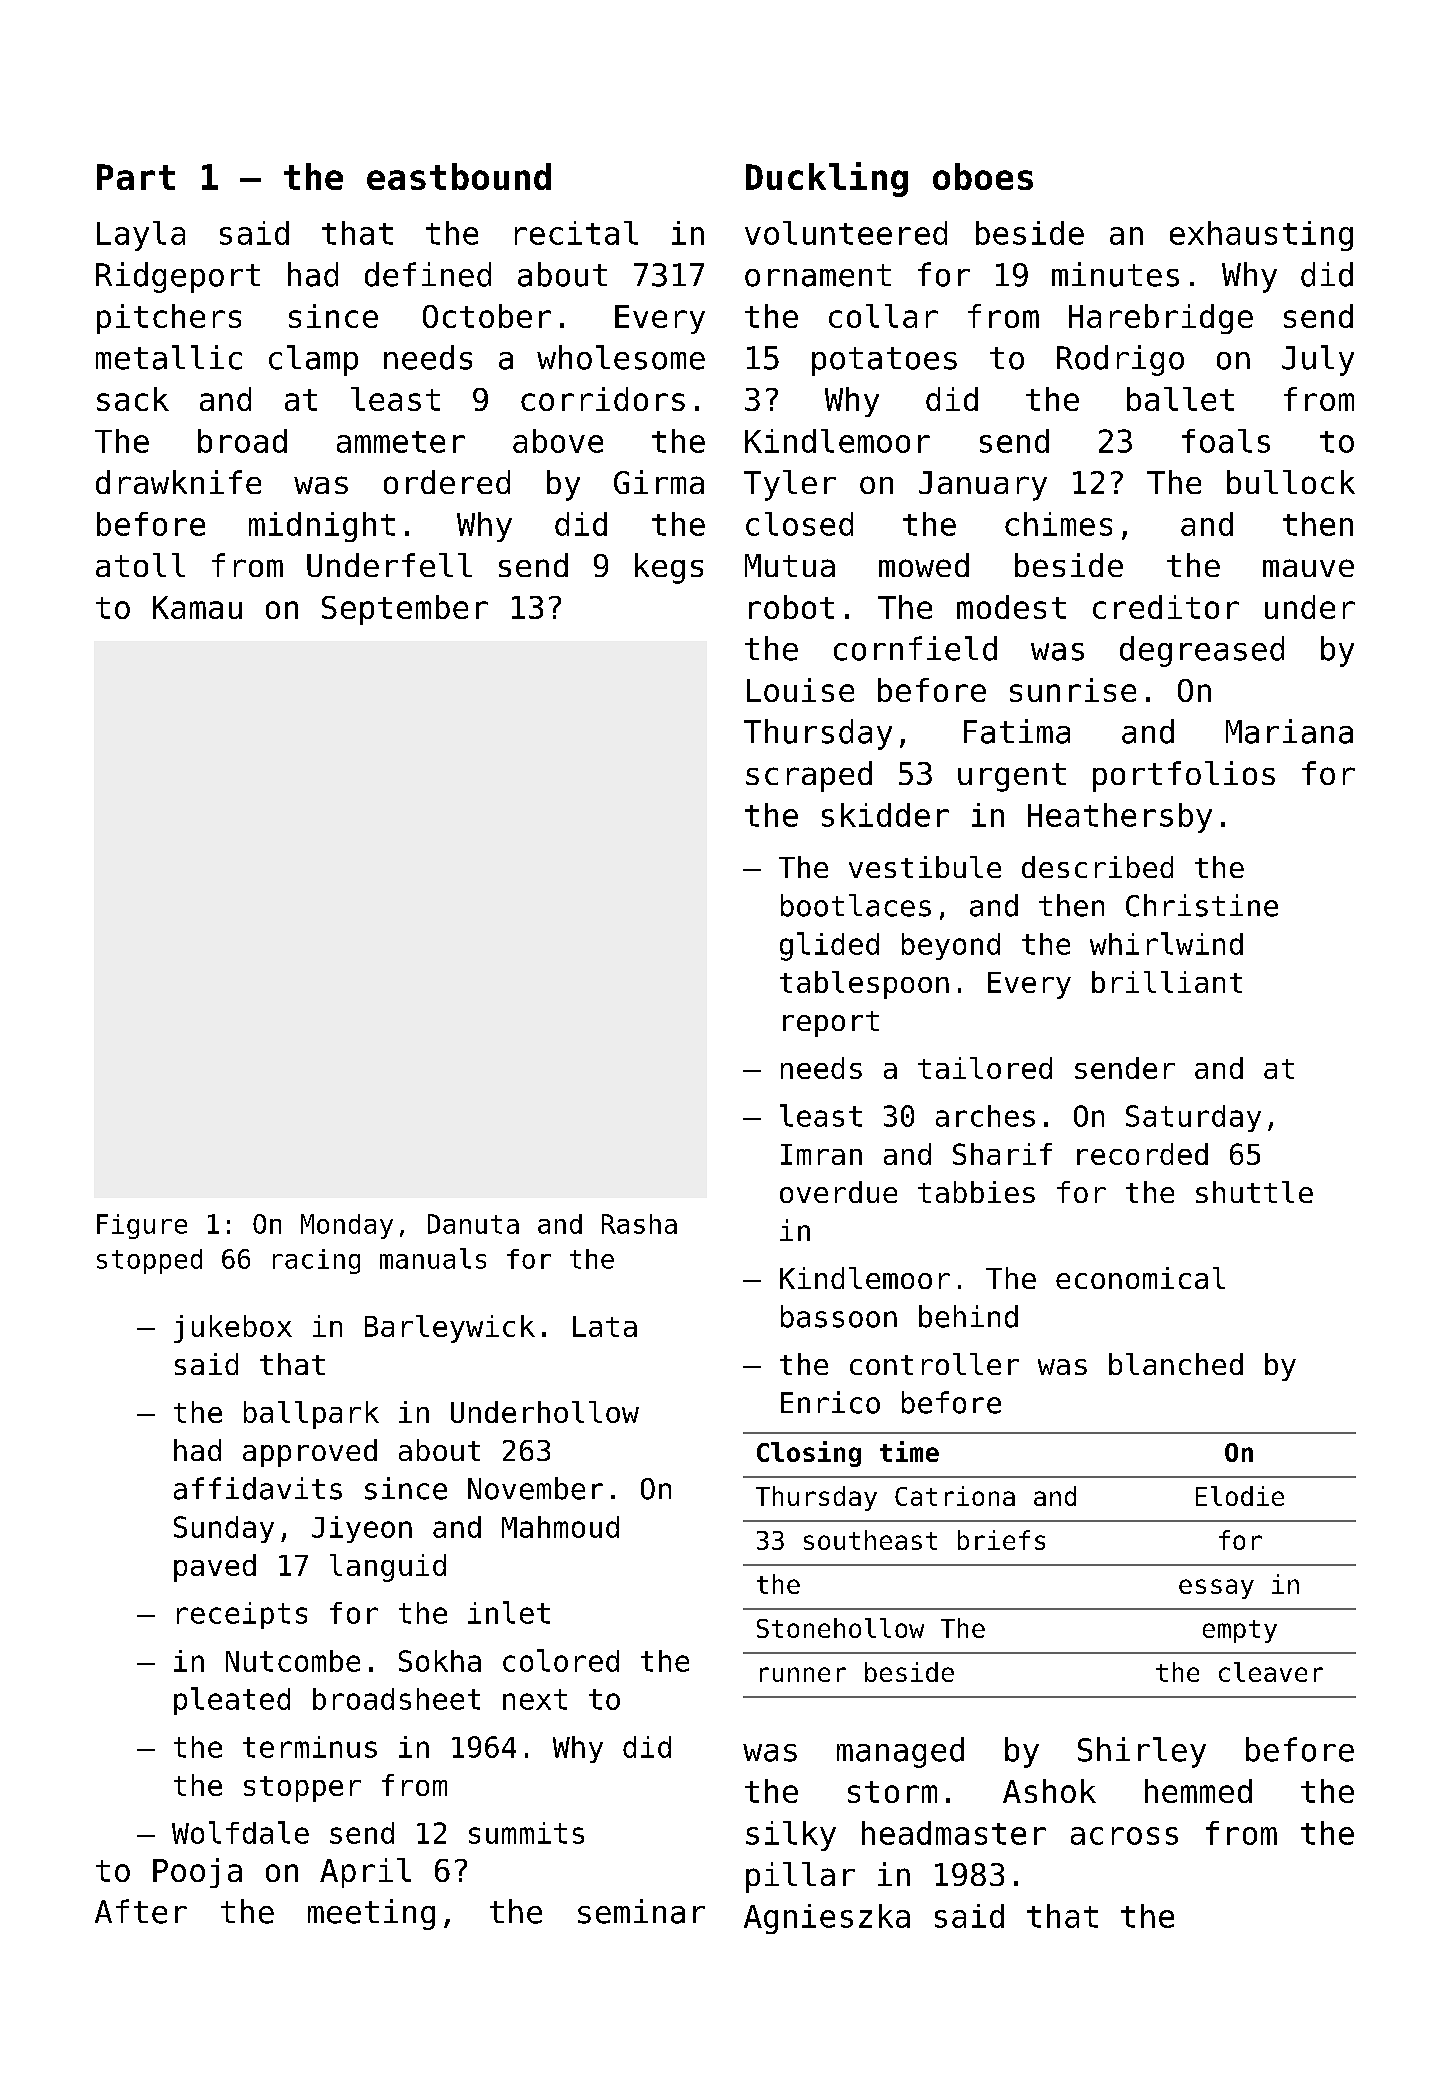 The width and height of the document is (1450, 2100). Describe the element at coordinates (133, 399) in the document. I see `sack` at that location.
